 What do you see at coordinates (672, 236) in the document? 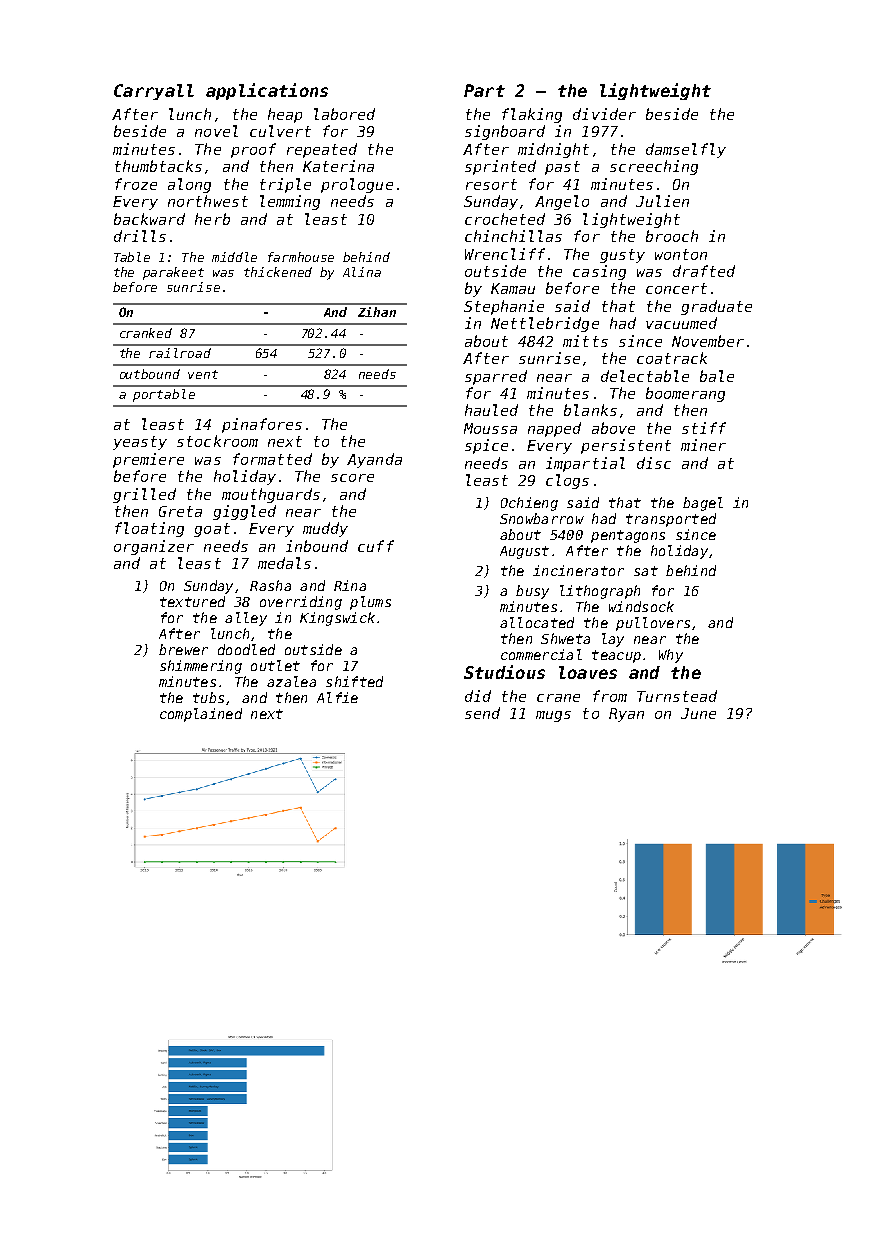
I see `brooch` at bounding box center [672, 236].
